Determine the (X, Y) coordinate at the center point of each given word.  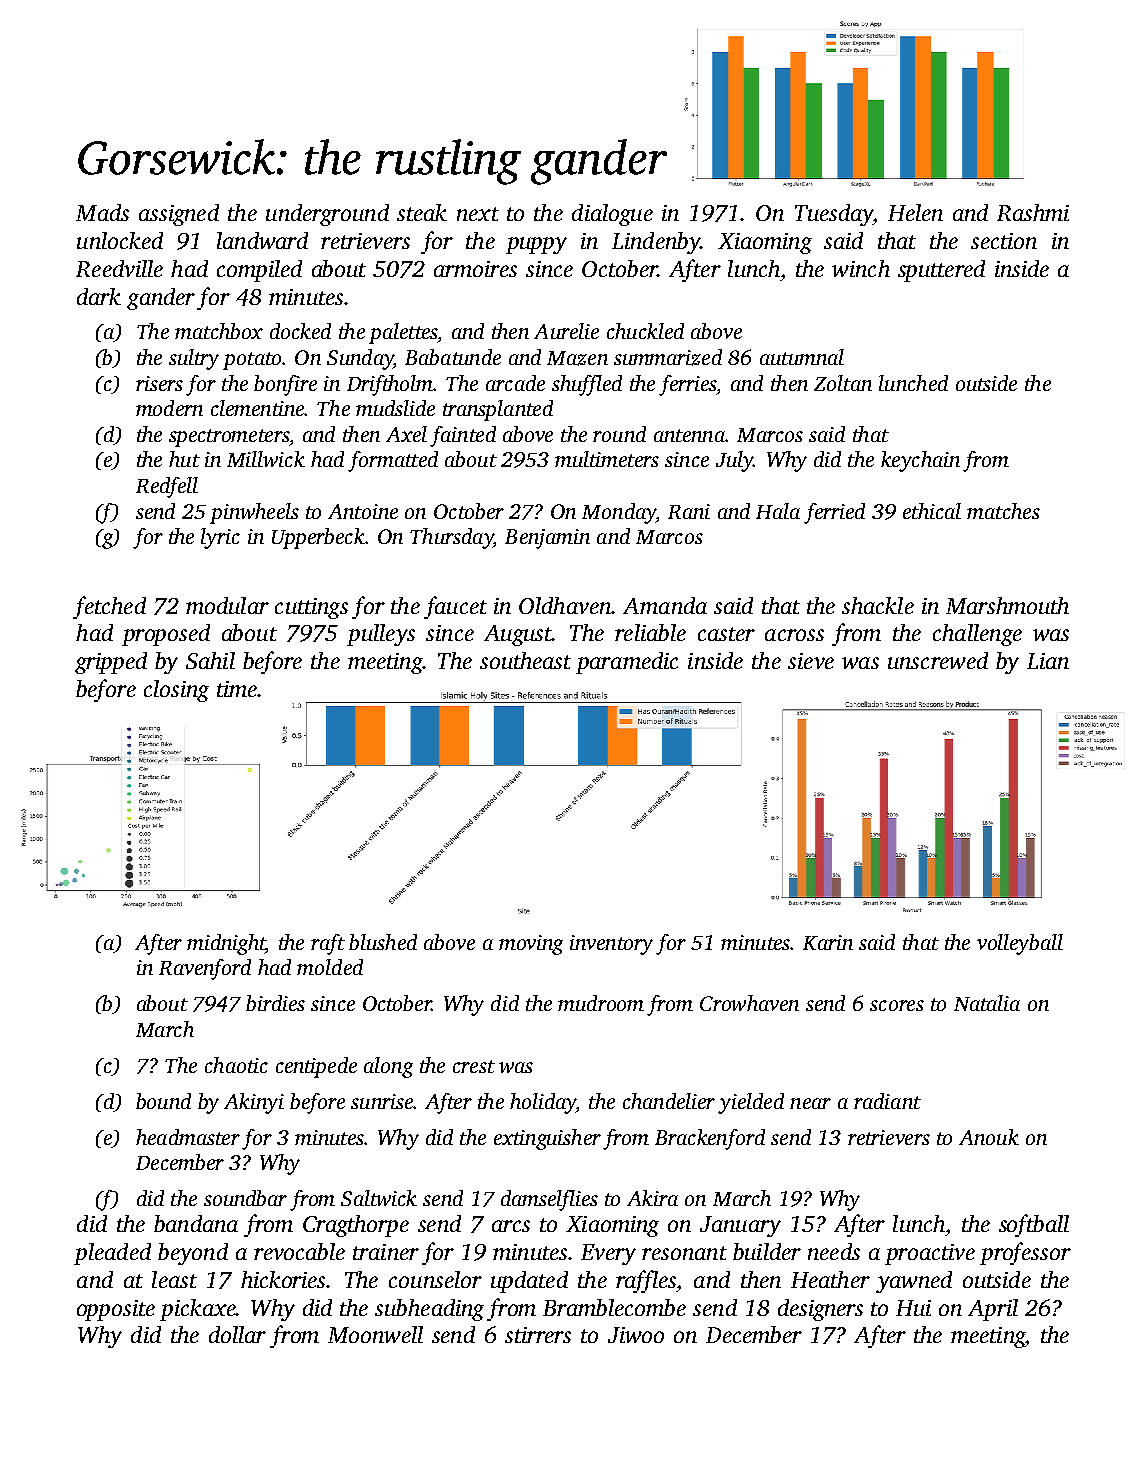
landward (262, 240)
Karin (828, 942)
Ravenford (205, 969)
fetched (109, 607)
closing (176, 691)
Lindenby (656, 243)
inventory (611, 945)
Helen (915, 212)
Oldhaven (565, 605)
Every (608, 1254)
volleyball (1020, 944)
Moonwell (375, 1334)
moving (531, 945)
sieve (811, 661)
